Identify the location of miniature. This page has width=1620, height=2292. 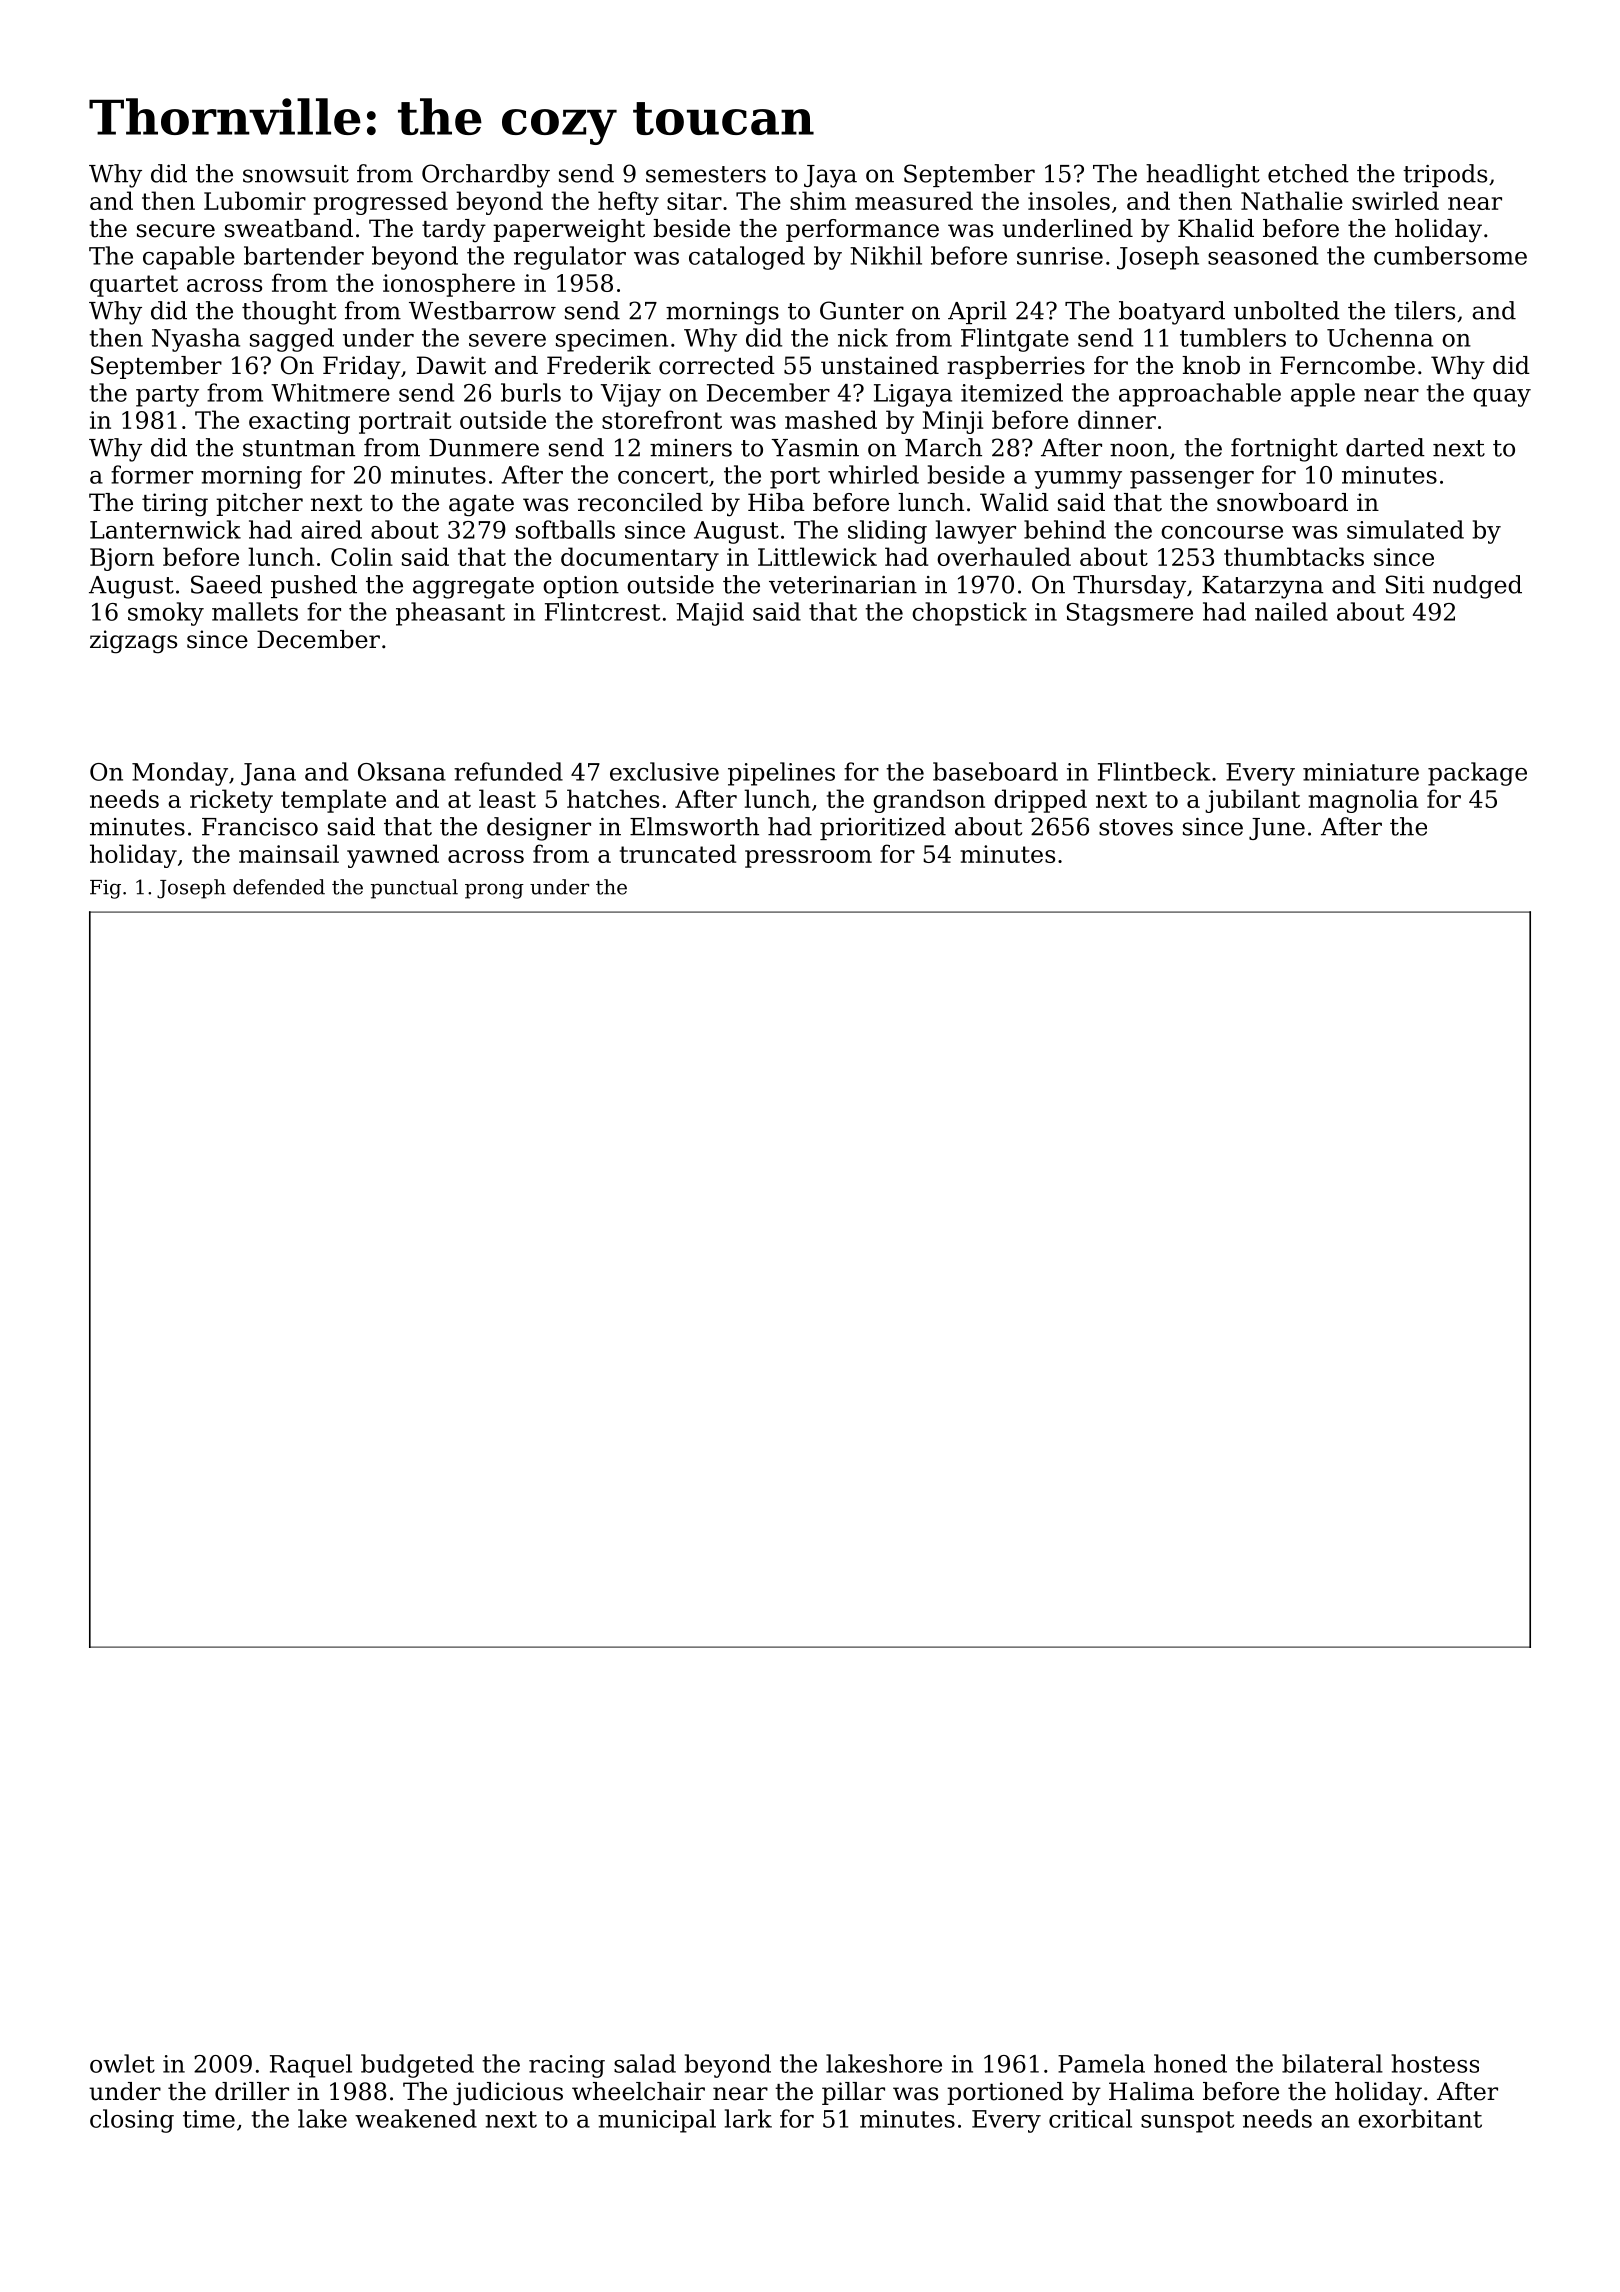
(1361, 772).
